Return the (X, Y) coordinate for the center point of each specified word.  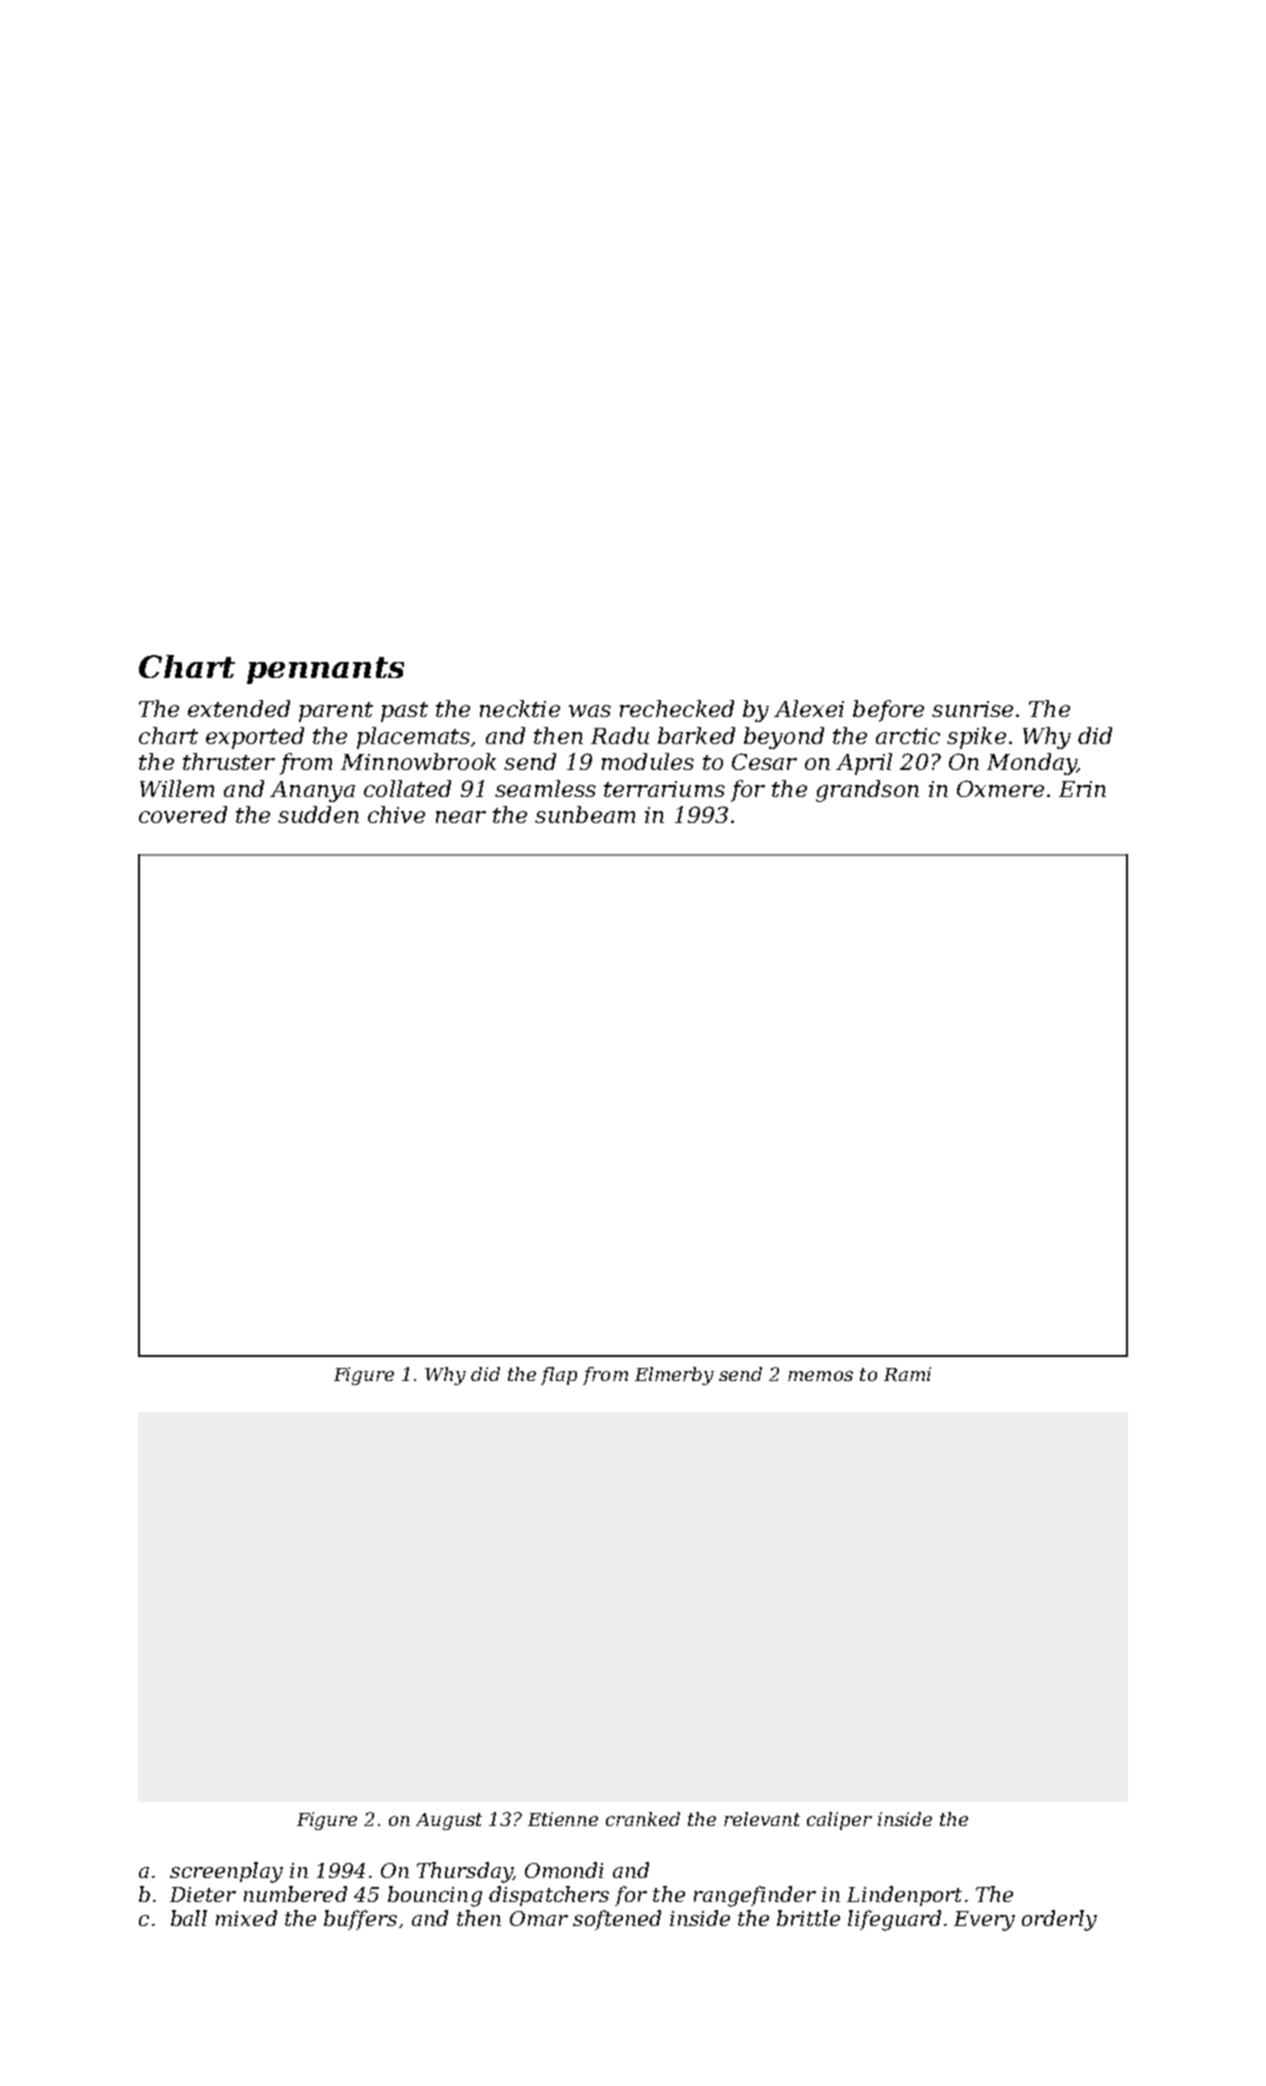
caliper (839, 1821)
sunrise (972, 709)
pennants (325, 670)
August (449, 1821)
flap (559, 1376)
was (590, 711)
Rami (907, 1374)
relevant (762, 1819)
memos (820, 1376)
